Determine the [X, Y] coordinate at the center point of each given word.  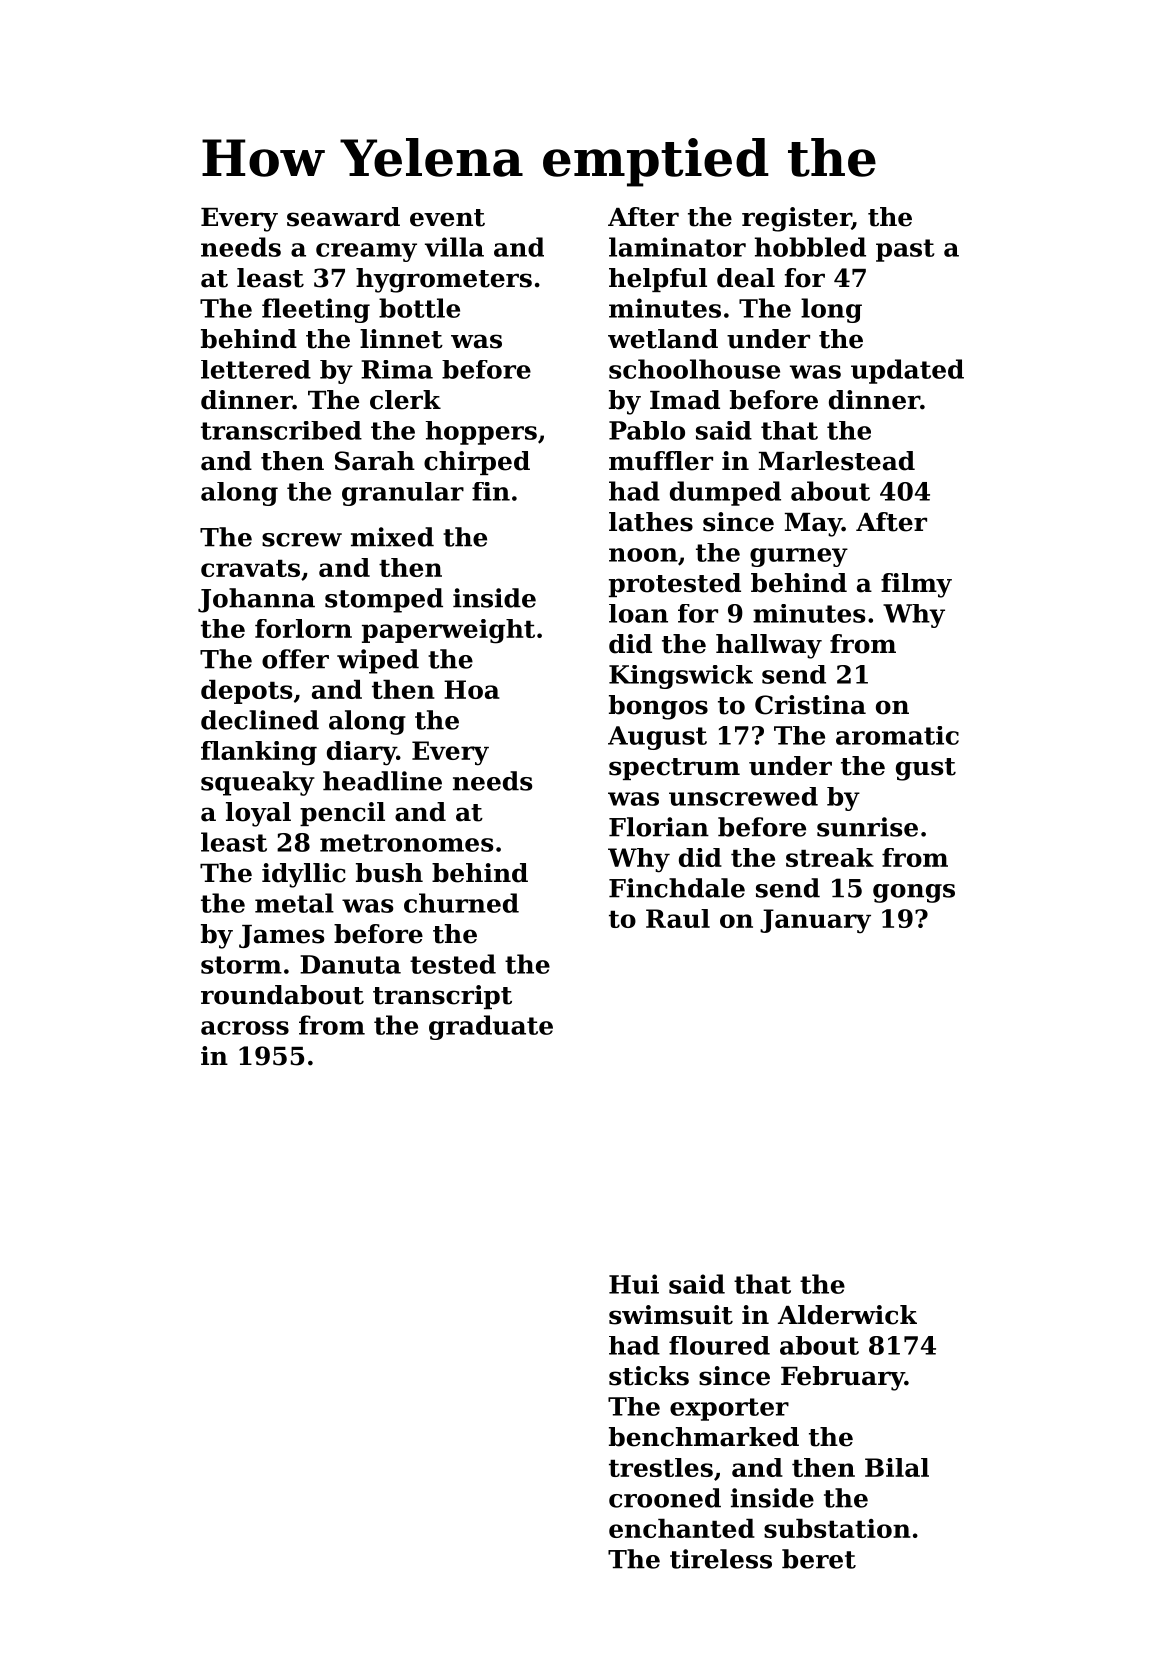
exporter [729, 1409]
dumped [725, 493]
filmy [916, 585]
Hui [634, 1284]
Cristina [810, 705]
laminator [677, 247]
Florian [659, 827]
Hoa [472, 689]
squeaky [258, 783]
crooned [665, 1498]
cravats [250, 568]
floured [719, 1345]
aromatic [897, 735]
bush [389, 873]
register [796, 219]
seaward [343, 217]
